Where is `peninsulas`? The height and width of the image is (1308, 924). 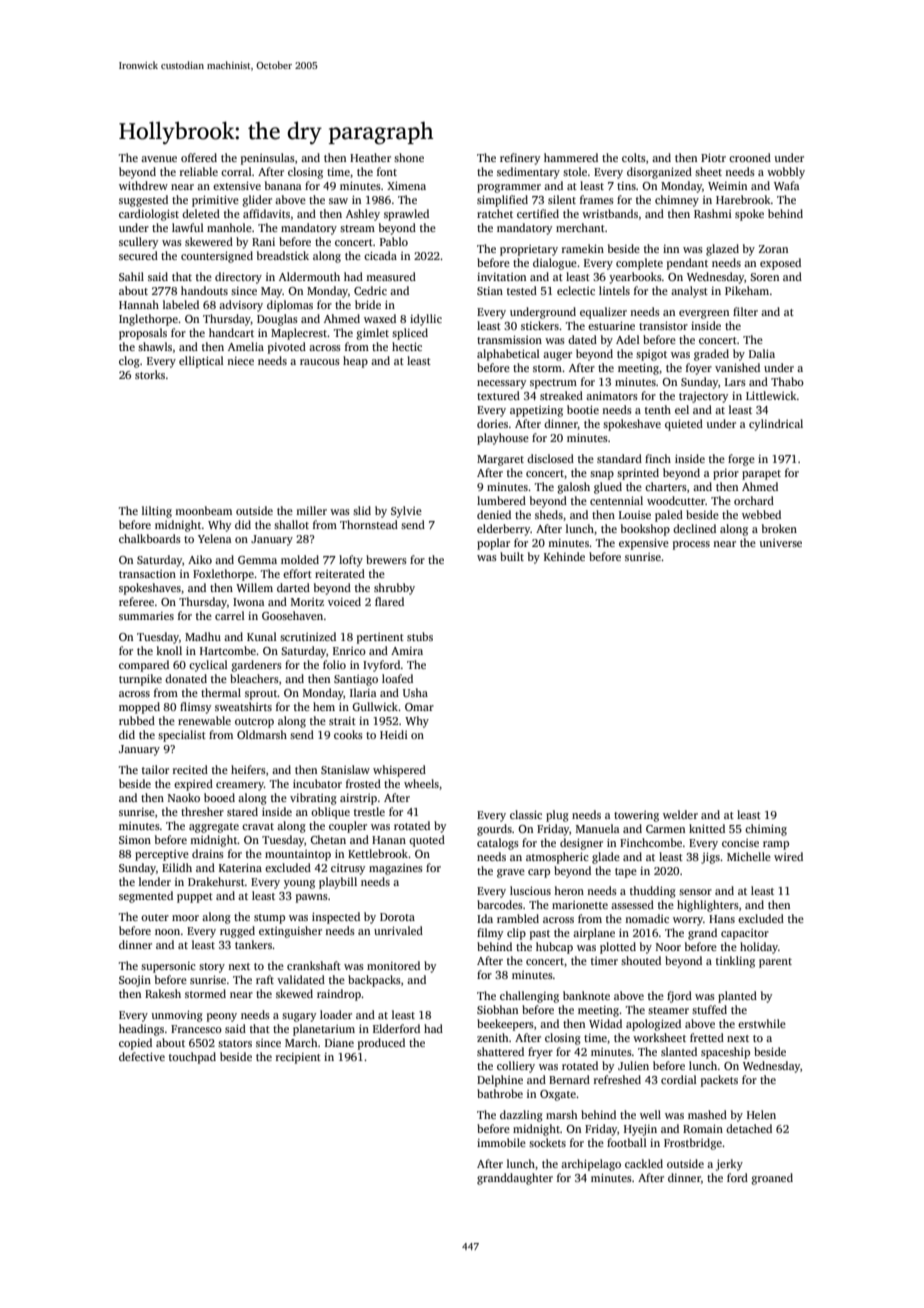
peninsulas is located at coordinates (268, 159).
